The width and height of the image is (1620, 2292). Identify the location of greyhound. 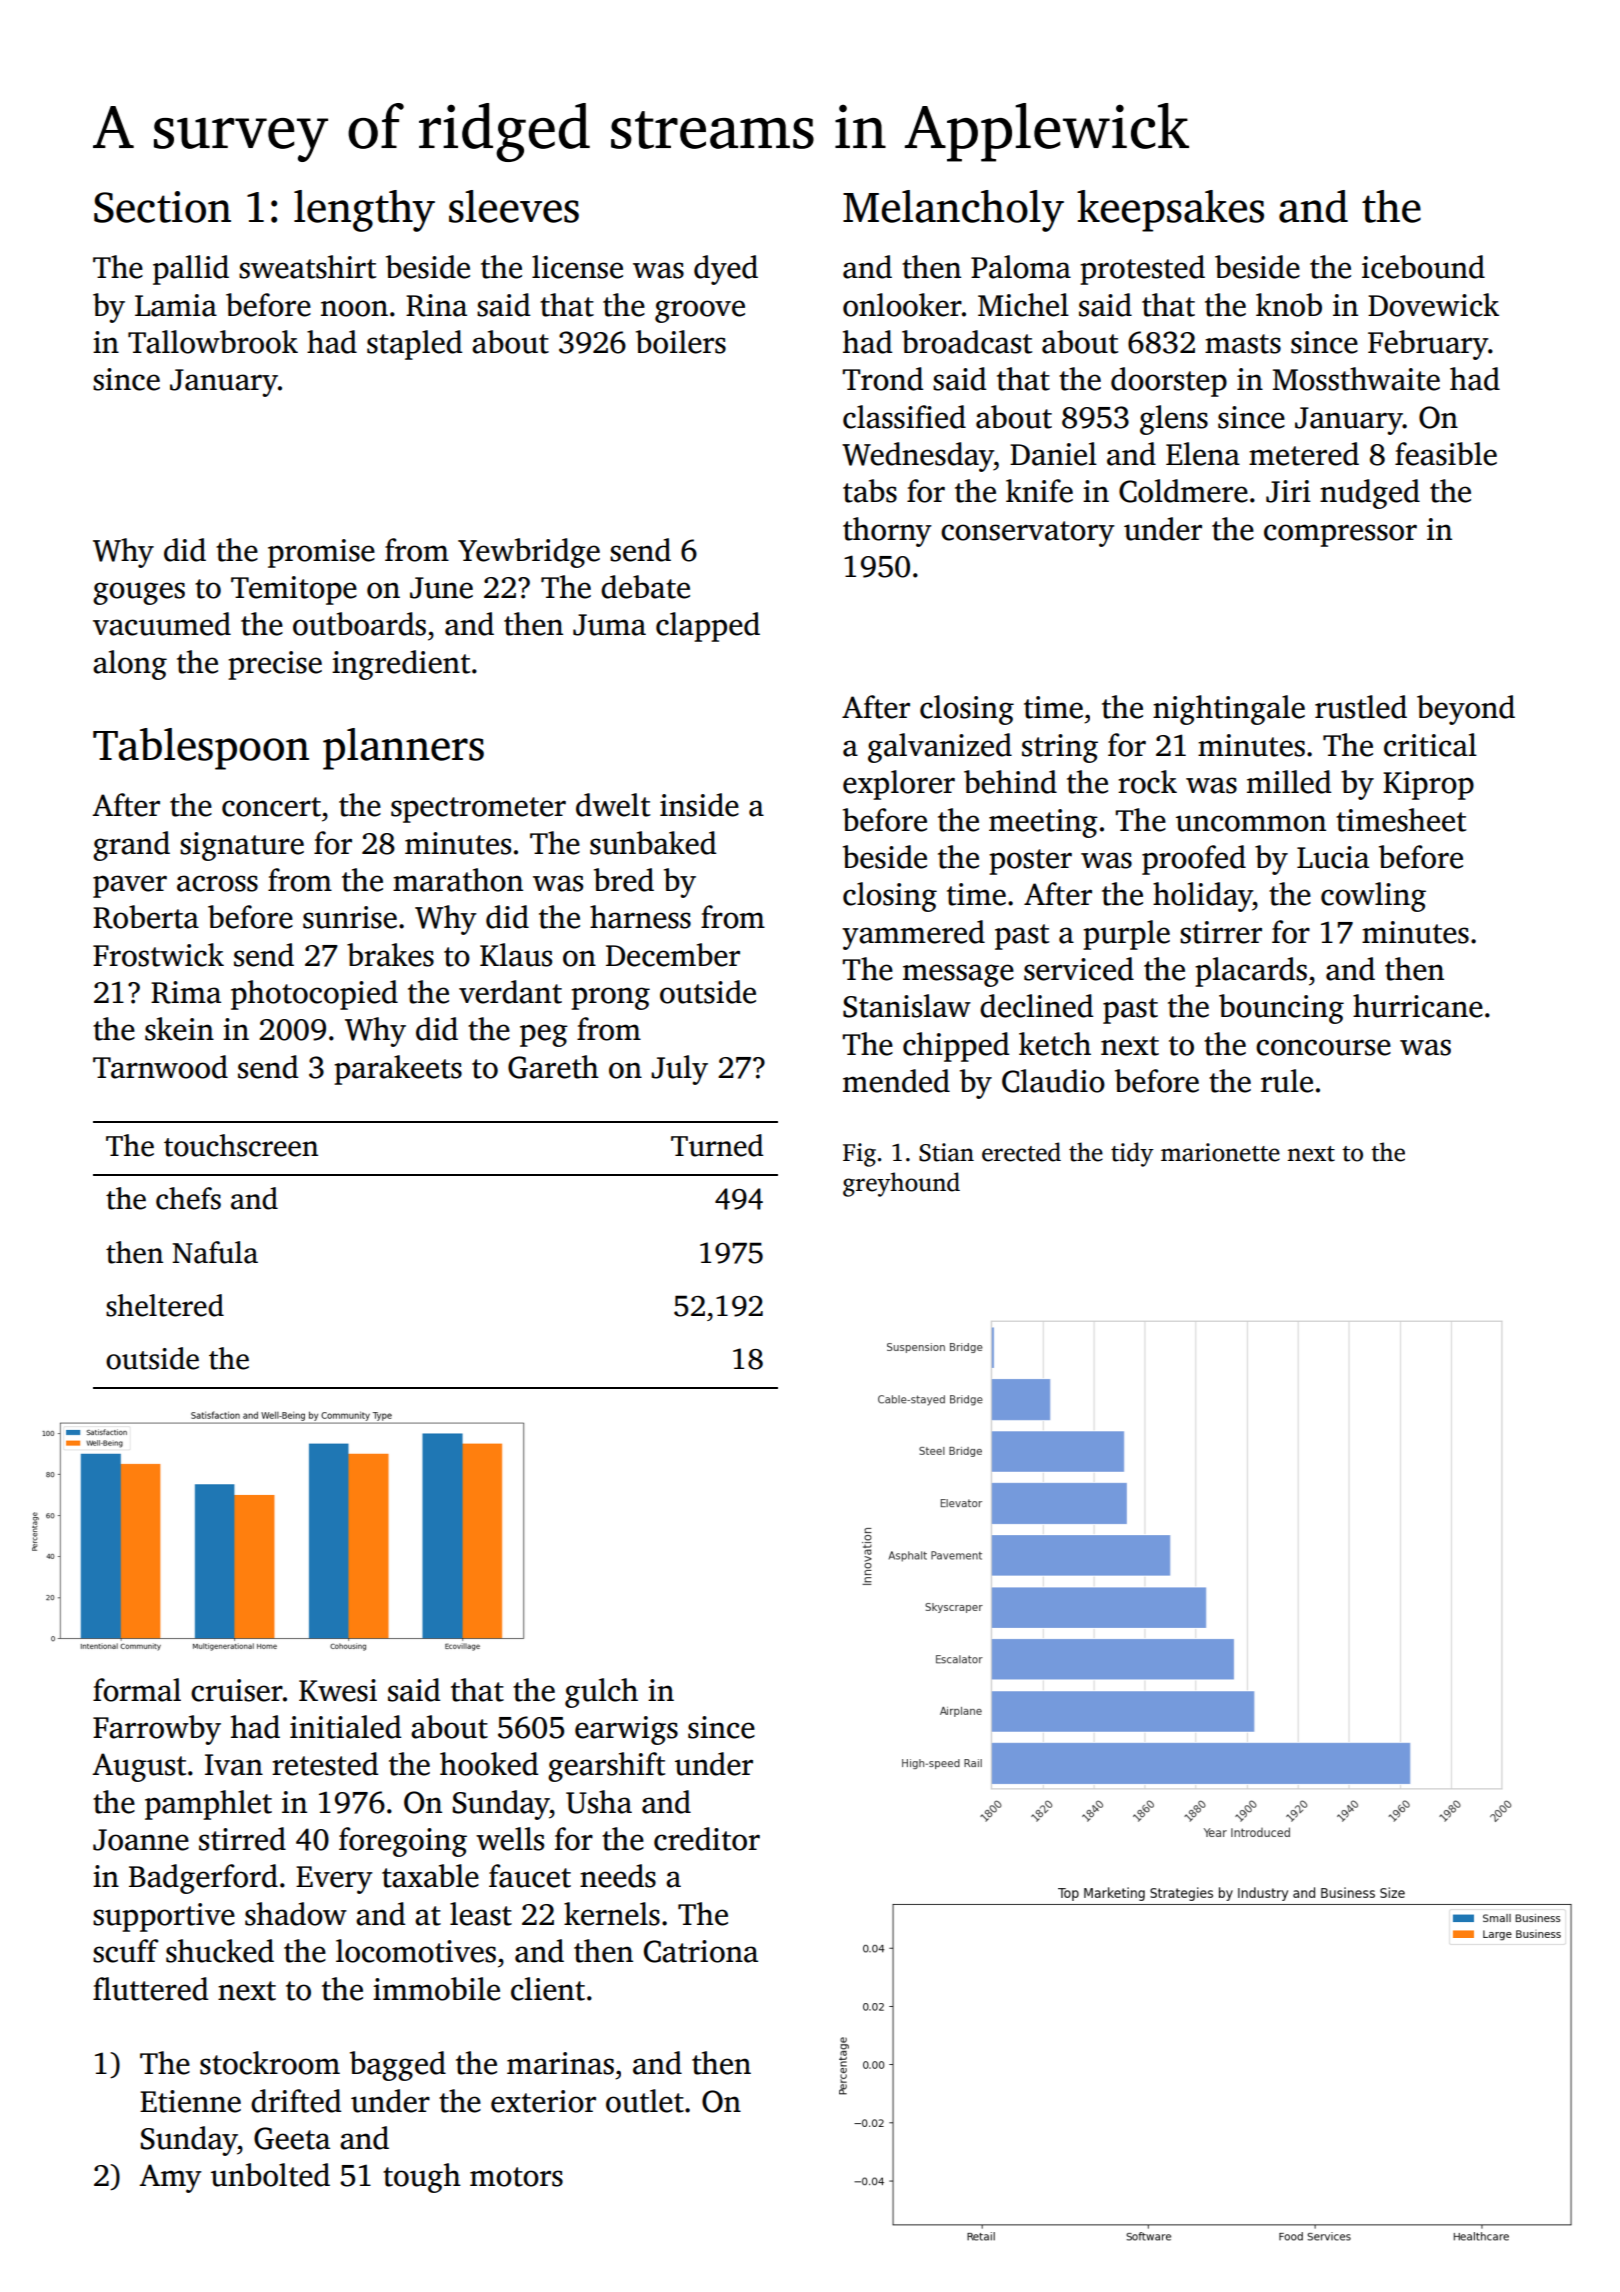
(901, 1184).
